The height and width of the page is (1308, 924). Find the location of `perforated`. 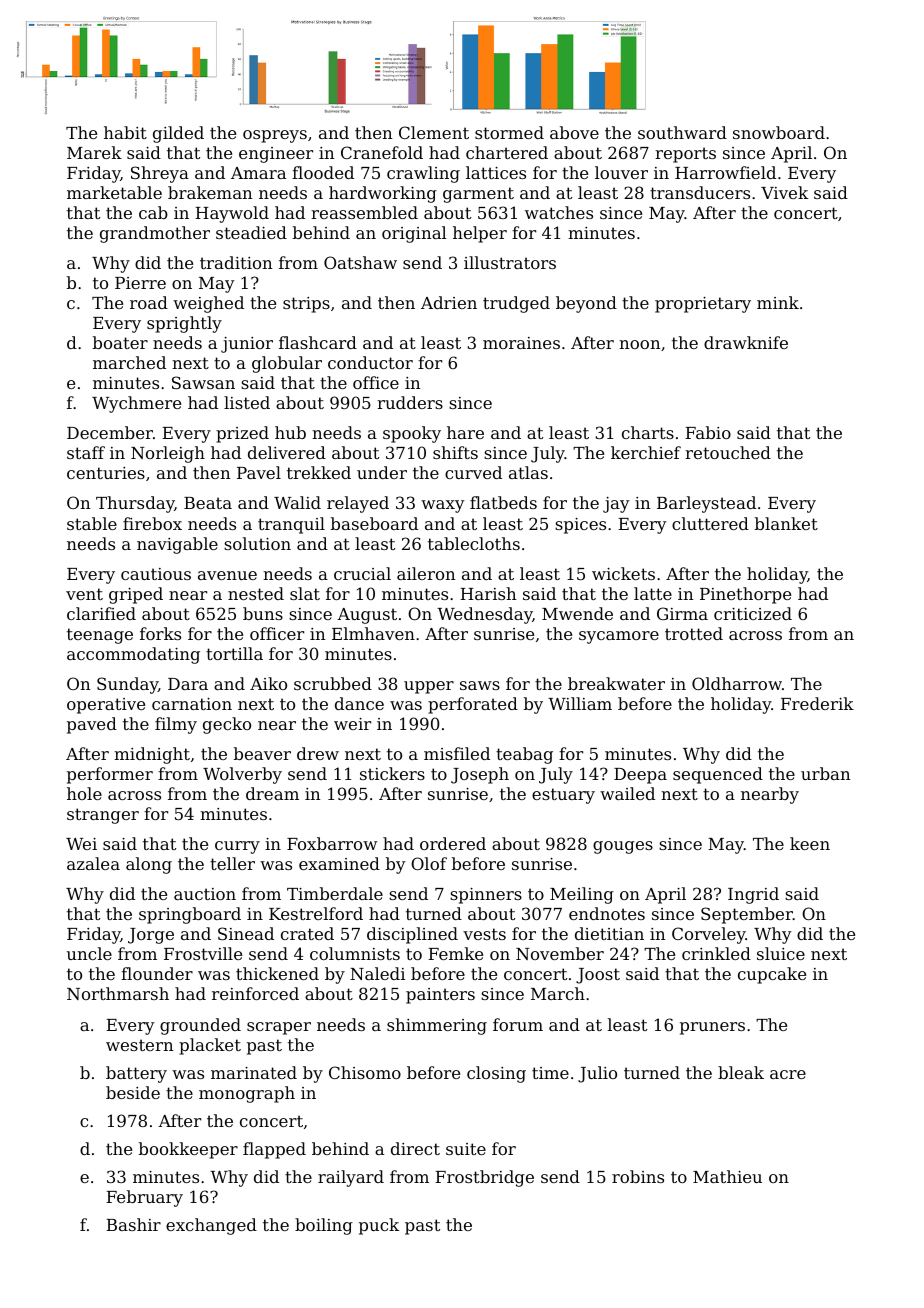

perforated is located at coordinates (473, 705).
